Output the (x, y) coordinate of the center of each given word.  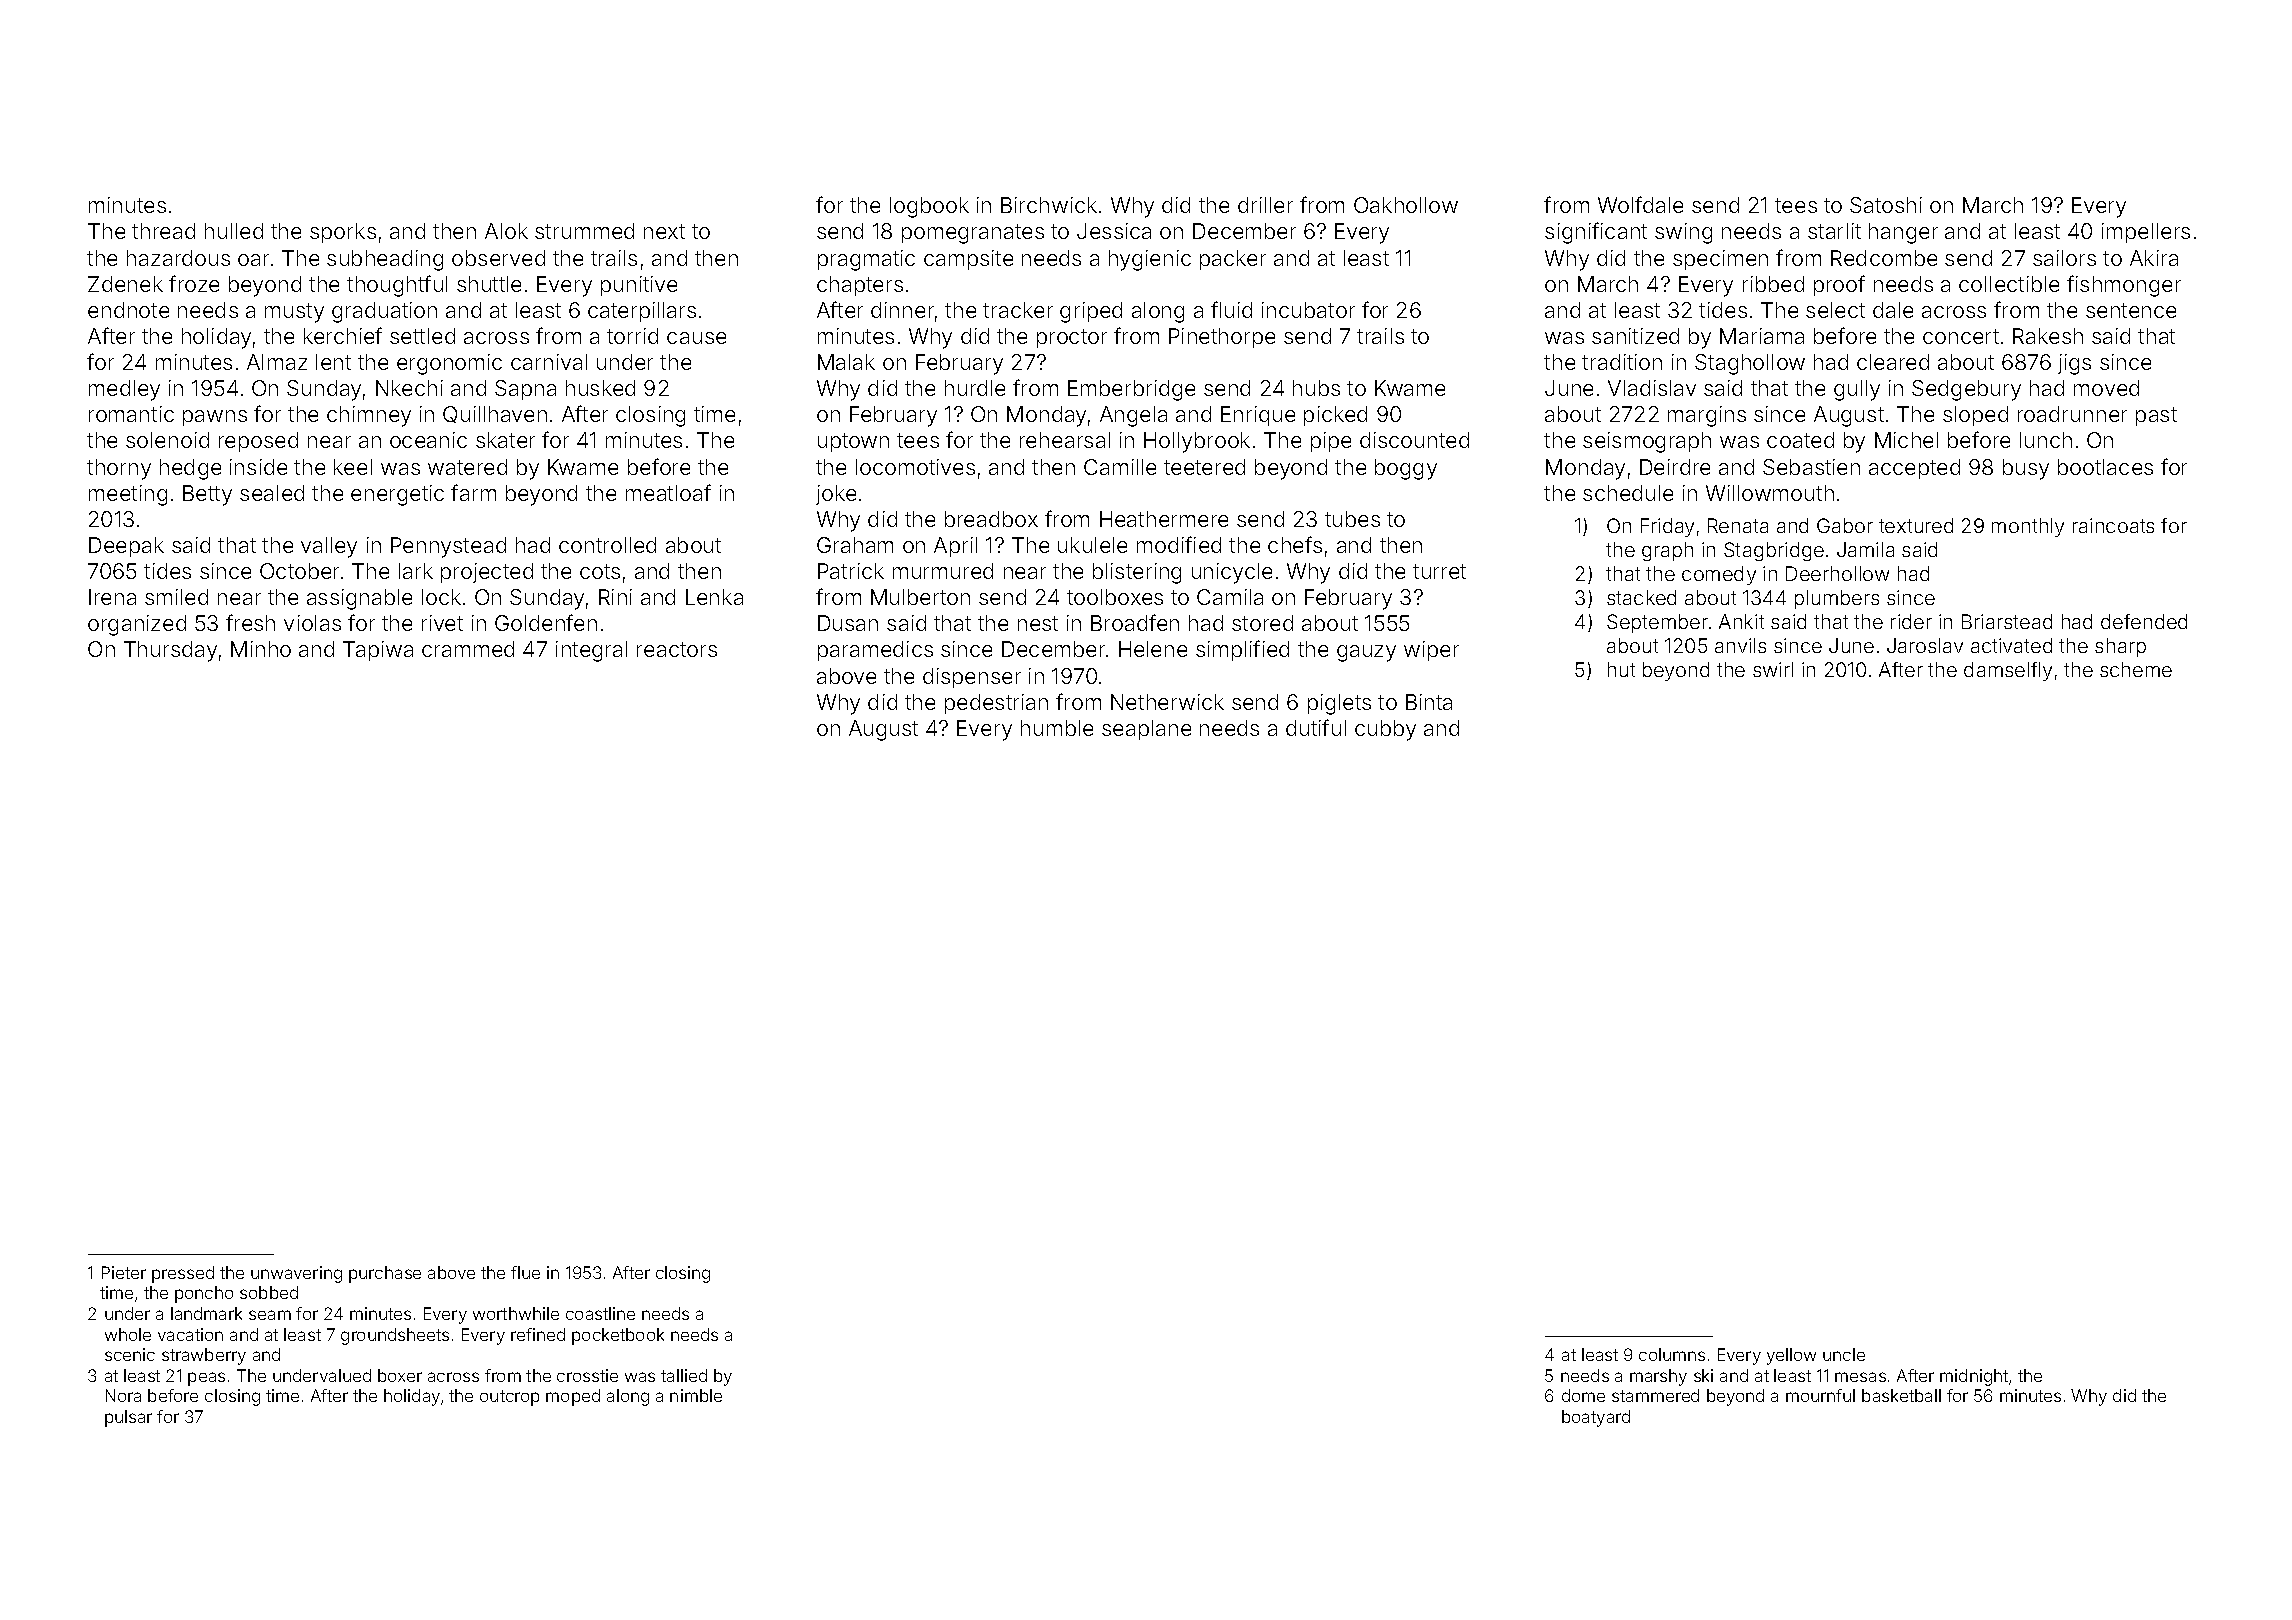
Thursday (170, 651)
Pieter (124, 1272)
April (955, 547)
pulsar (128, 1418)
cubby (1385, 730)
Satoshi (1886, 205)
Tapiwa (378, 651)
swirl (1773, 669)
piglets (1339, 704)
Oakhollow (1406, 205)
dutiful (1316, 727)
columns (1672, 1354)
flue (525, 1272)
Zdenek (125, 284)
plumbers (1837, 599)
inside (258, 467)
